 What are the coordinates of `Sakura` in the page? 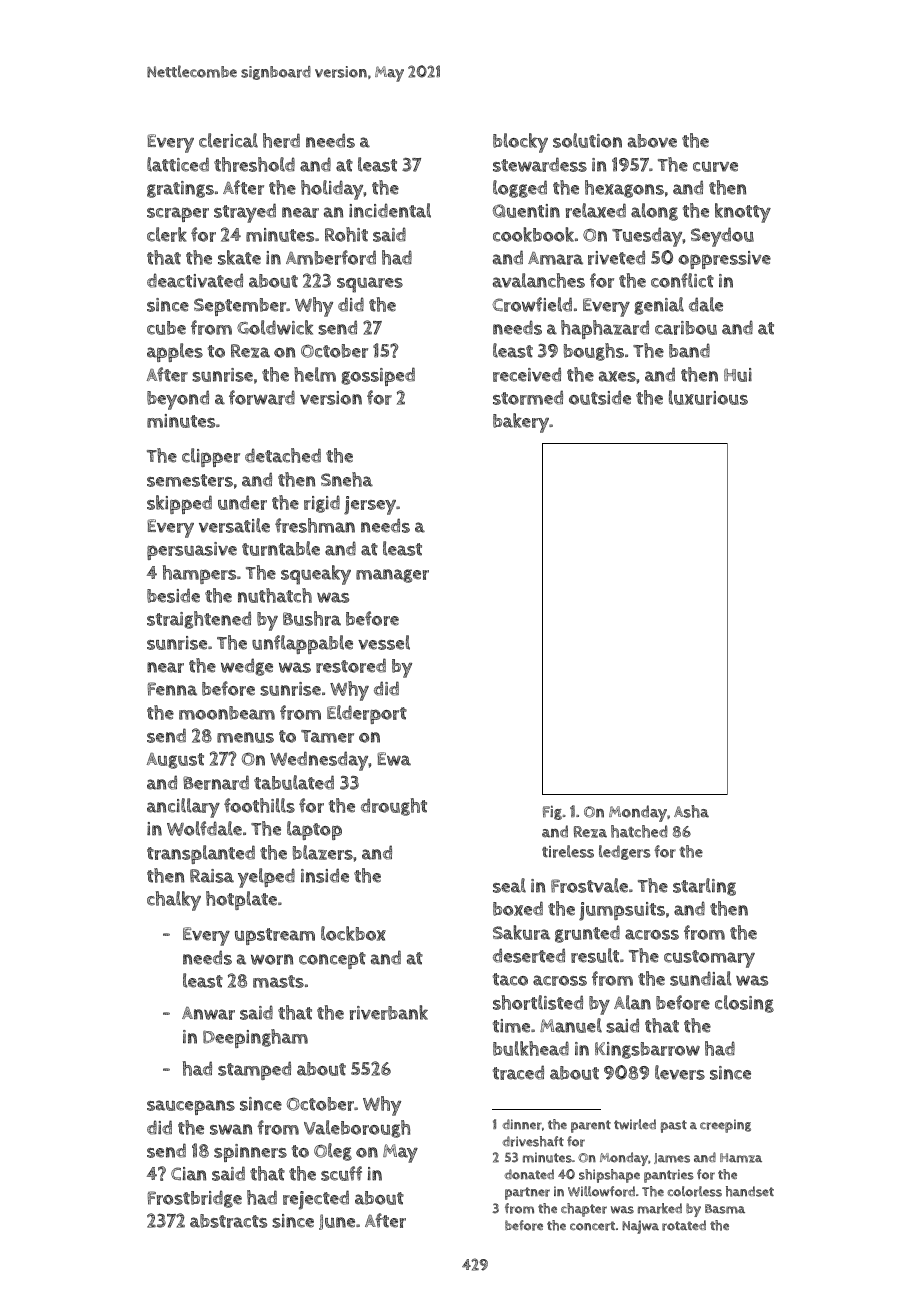 It's located at (521, 932).
